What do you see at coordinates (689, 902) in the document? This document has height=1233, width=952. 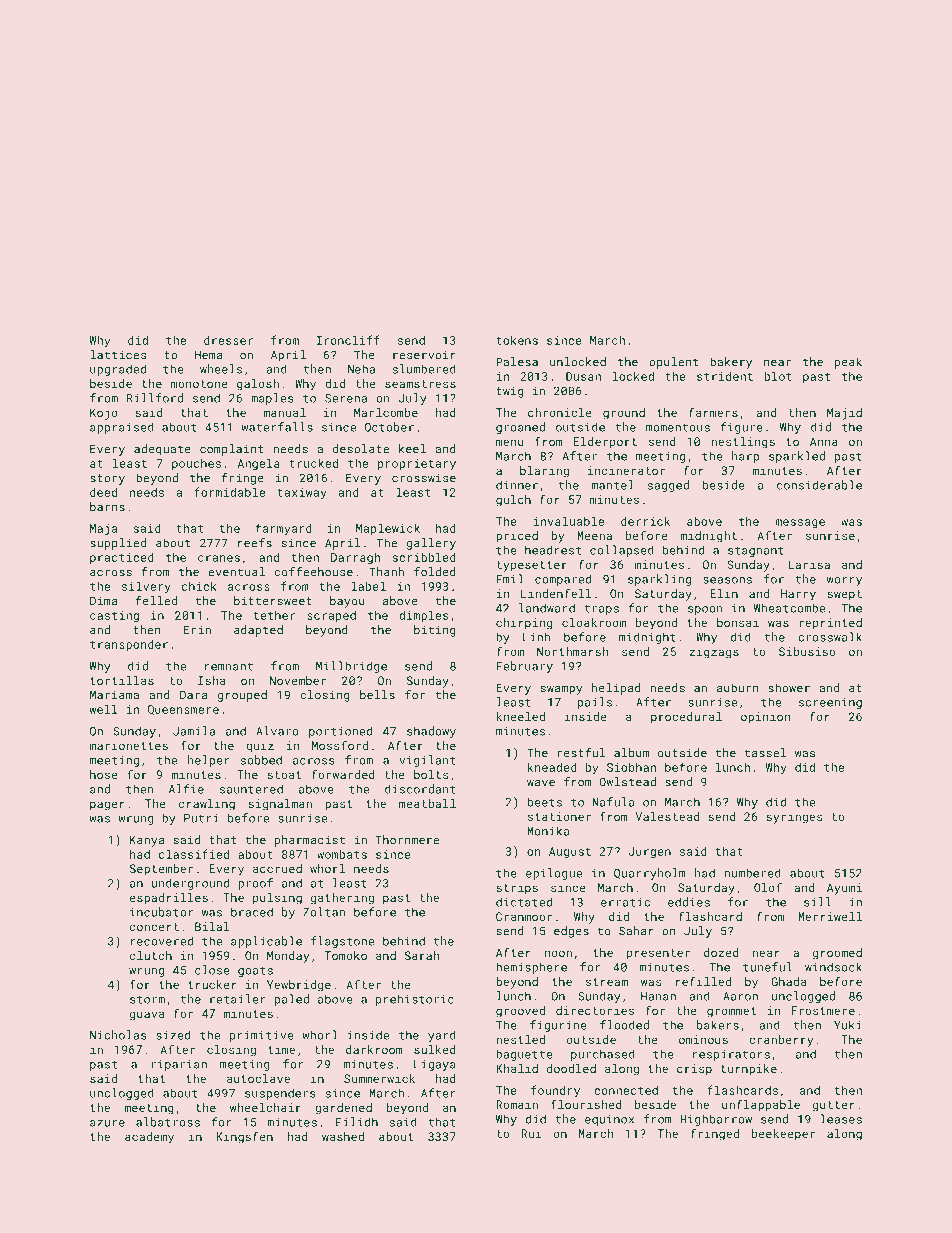 I see `eddies` at bounding box center [689, 902].
